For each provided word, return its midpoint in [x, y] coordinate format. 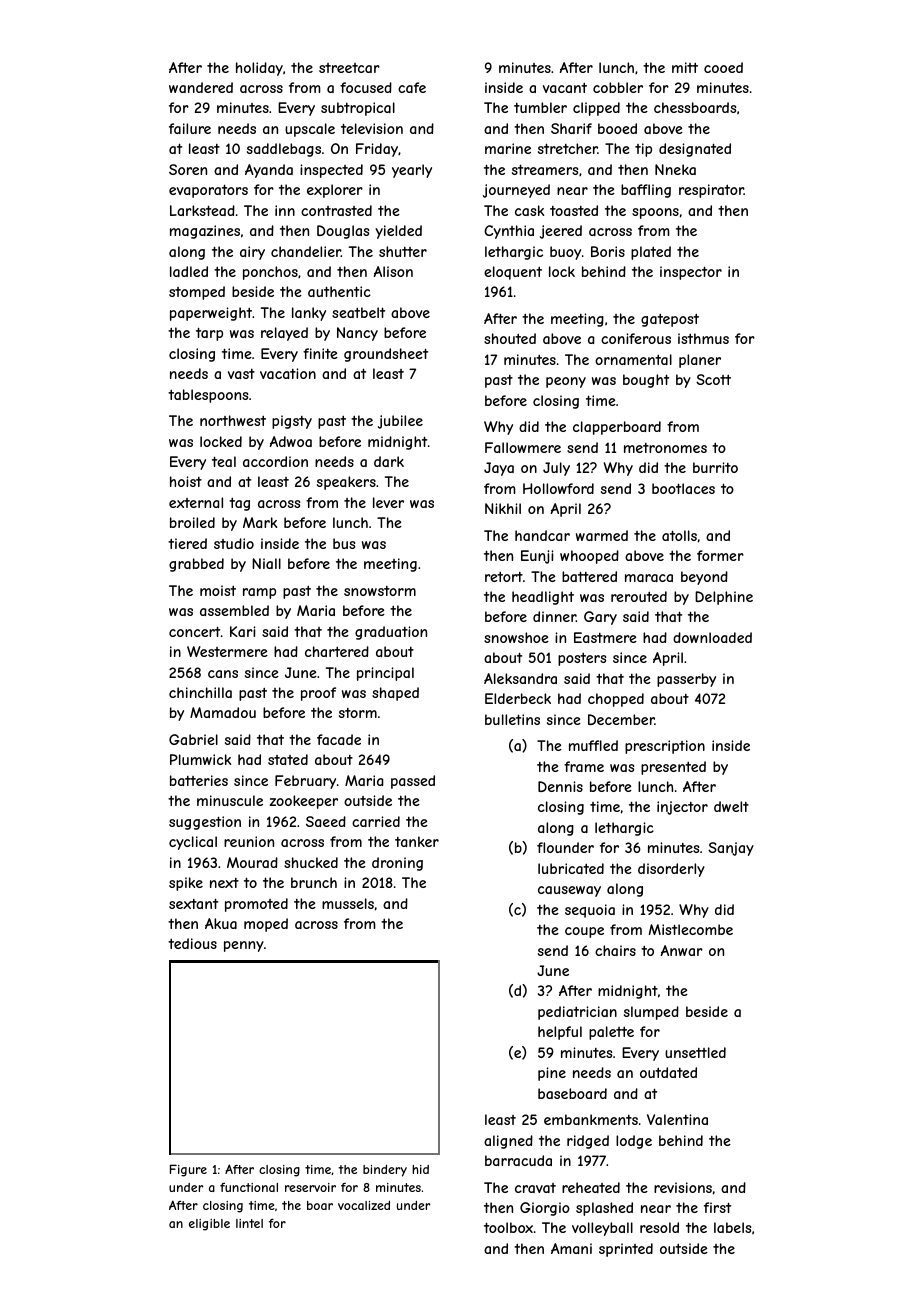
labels [732, 1227]
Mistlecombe [691, 929]
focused [366, 87]
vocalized [364, 1205]
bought [646, 381]
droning [397, 864]
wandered [201, 87]
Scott [713, 379]
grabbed [196, 565]
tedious [192, 943]
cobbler [618, 87]
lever [388, 502]
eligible [209, 1225]
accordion [275, 461]
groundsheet [386, 355]
